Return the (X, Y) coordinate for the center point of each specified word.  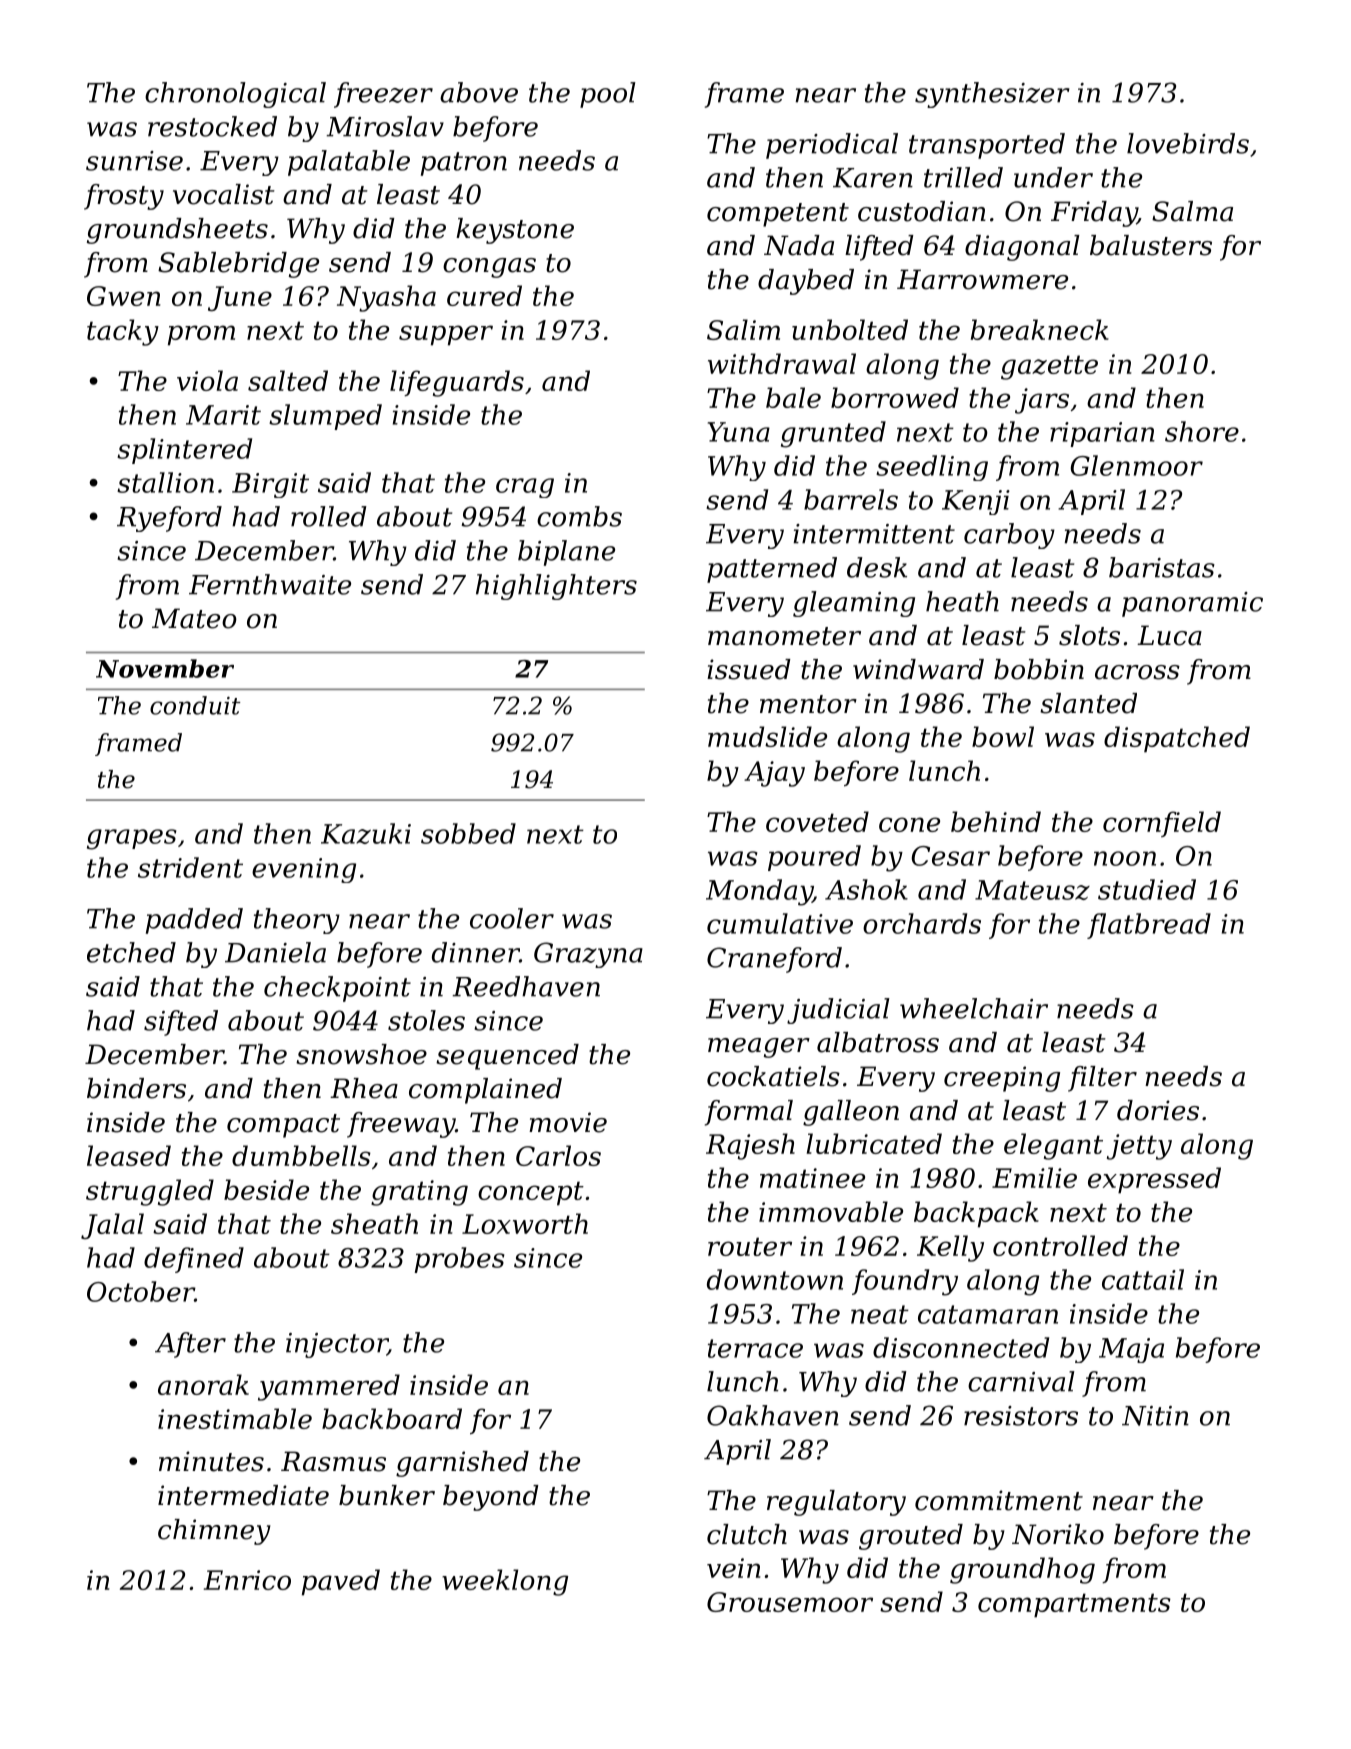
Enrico (247, 1580)
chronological (235, 95)
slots (1089, 635)
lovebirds (1188, 143)
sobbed (468, 833)
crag (525, 488)
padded (194, 921)
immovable (831, 1211)
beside (266, 1189)
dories (1158, 1110)
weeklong (505, 1582)
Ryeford (169, 519)
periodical (832, 146)
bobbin (1039, 669)
